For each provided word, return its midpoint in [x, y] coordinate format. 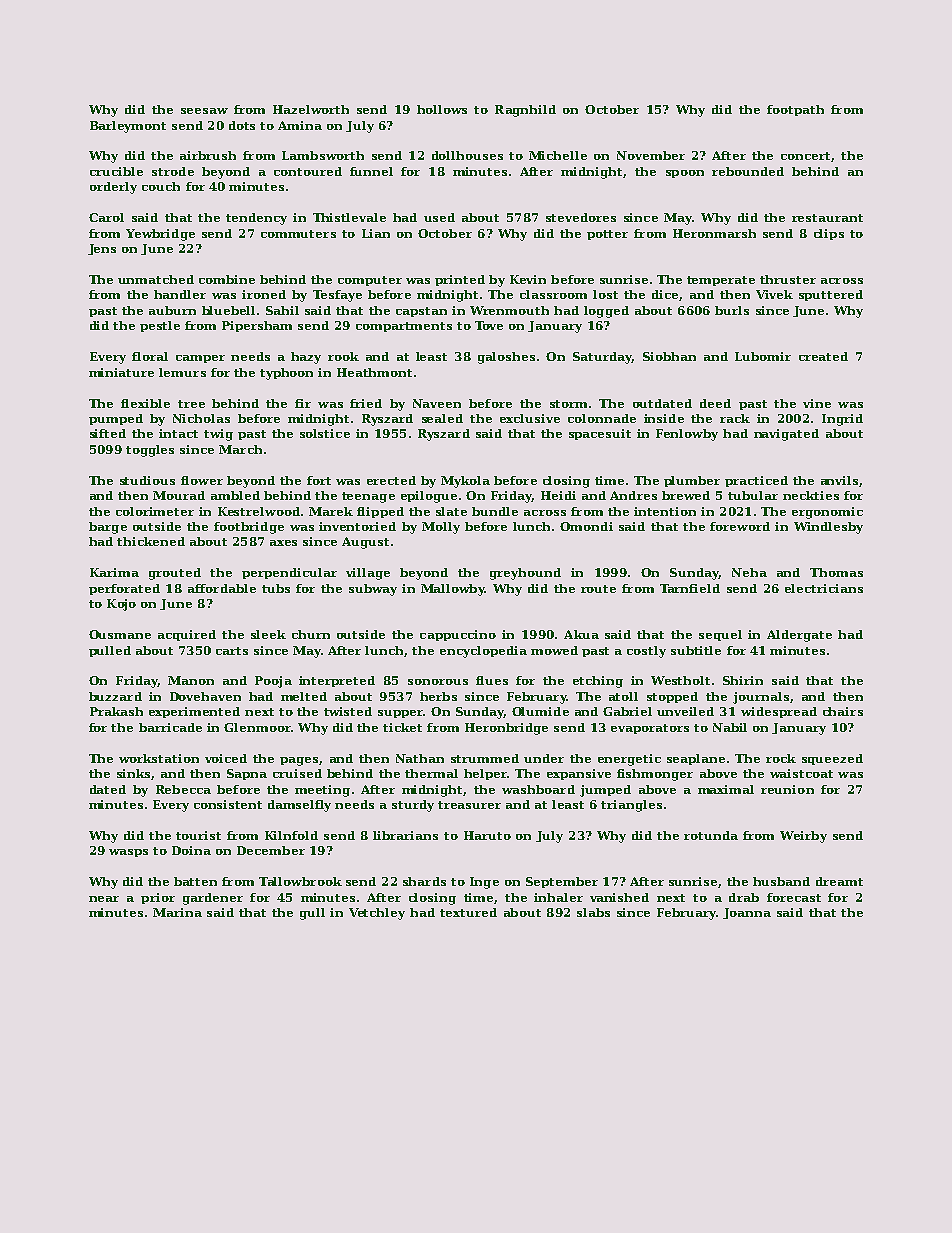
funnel [371, 171]
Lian [376, 233]
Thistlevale [349, 217]
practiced [756, 481]
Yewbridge [160, 235]
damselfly [299, 806]
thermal [431, 773]
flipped [380, 512]
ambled [235, 495]
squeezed [832, 759]
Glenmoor [258, 727]
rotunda [711, 835]
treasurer [469, 805]
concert [805, 156]
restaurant [827, 218]
